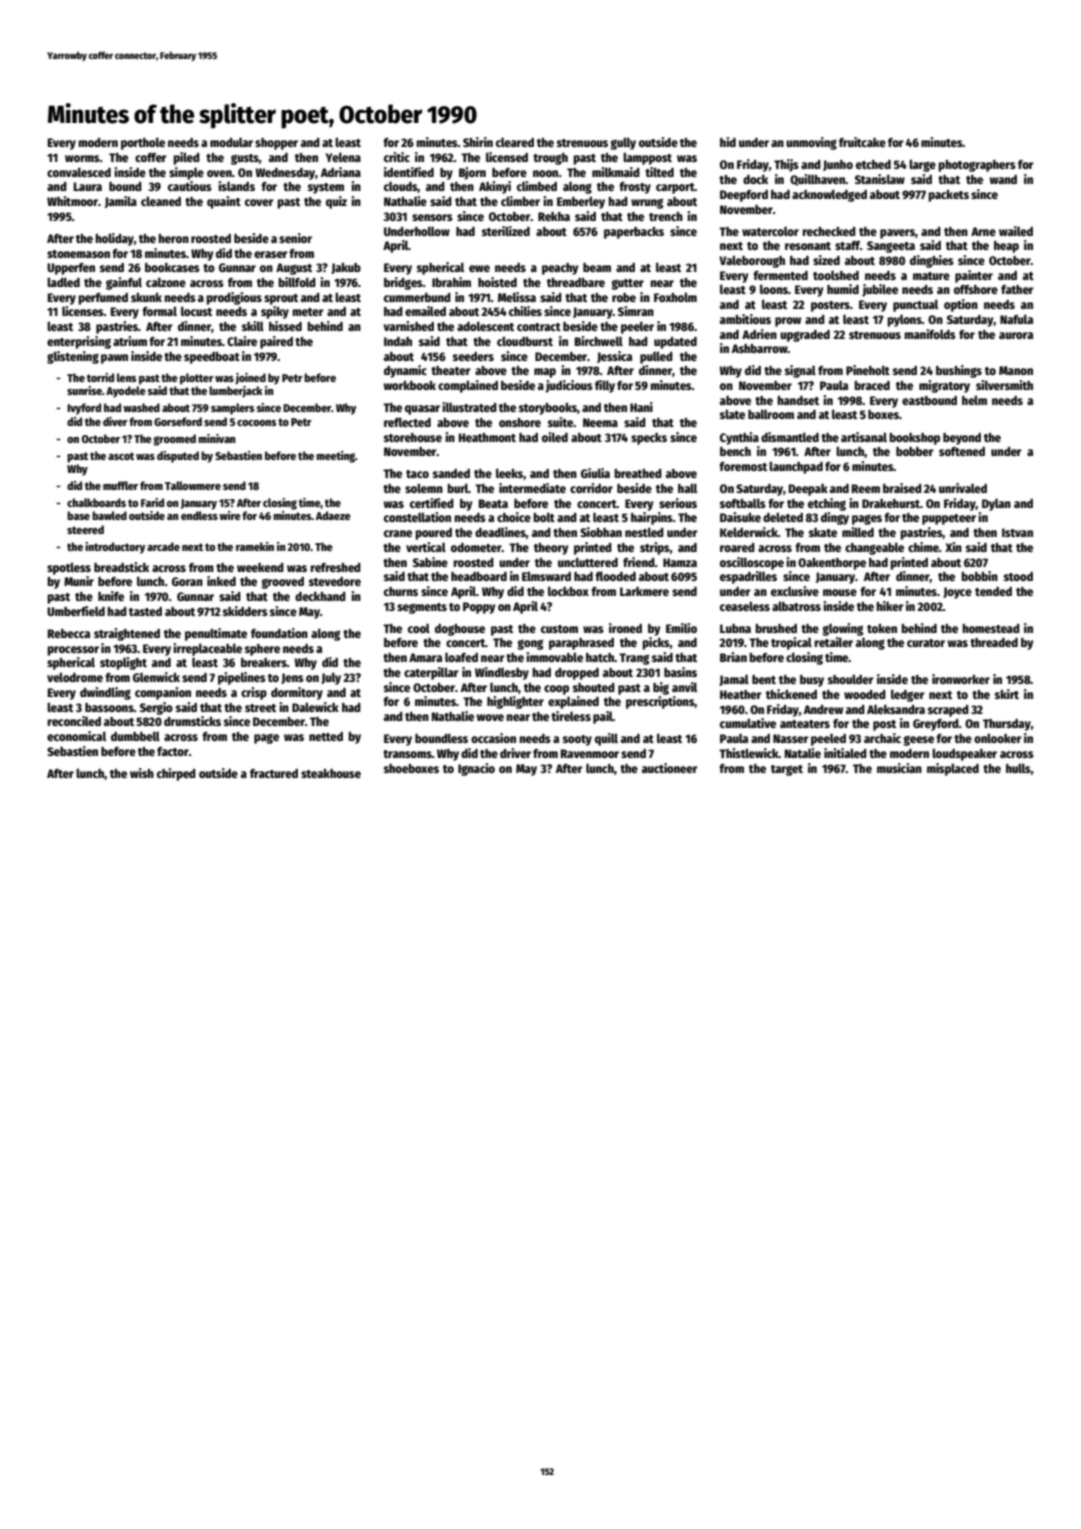 This screenshot has height=1529, width=1081. What do you see at coordinates (333, 515) in the screenshot?
I see `Adaeze` at bounding box center [333, 515].
